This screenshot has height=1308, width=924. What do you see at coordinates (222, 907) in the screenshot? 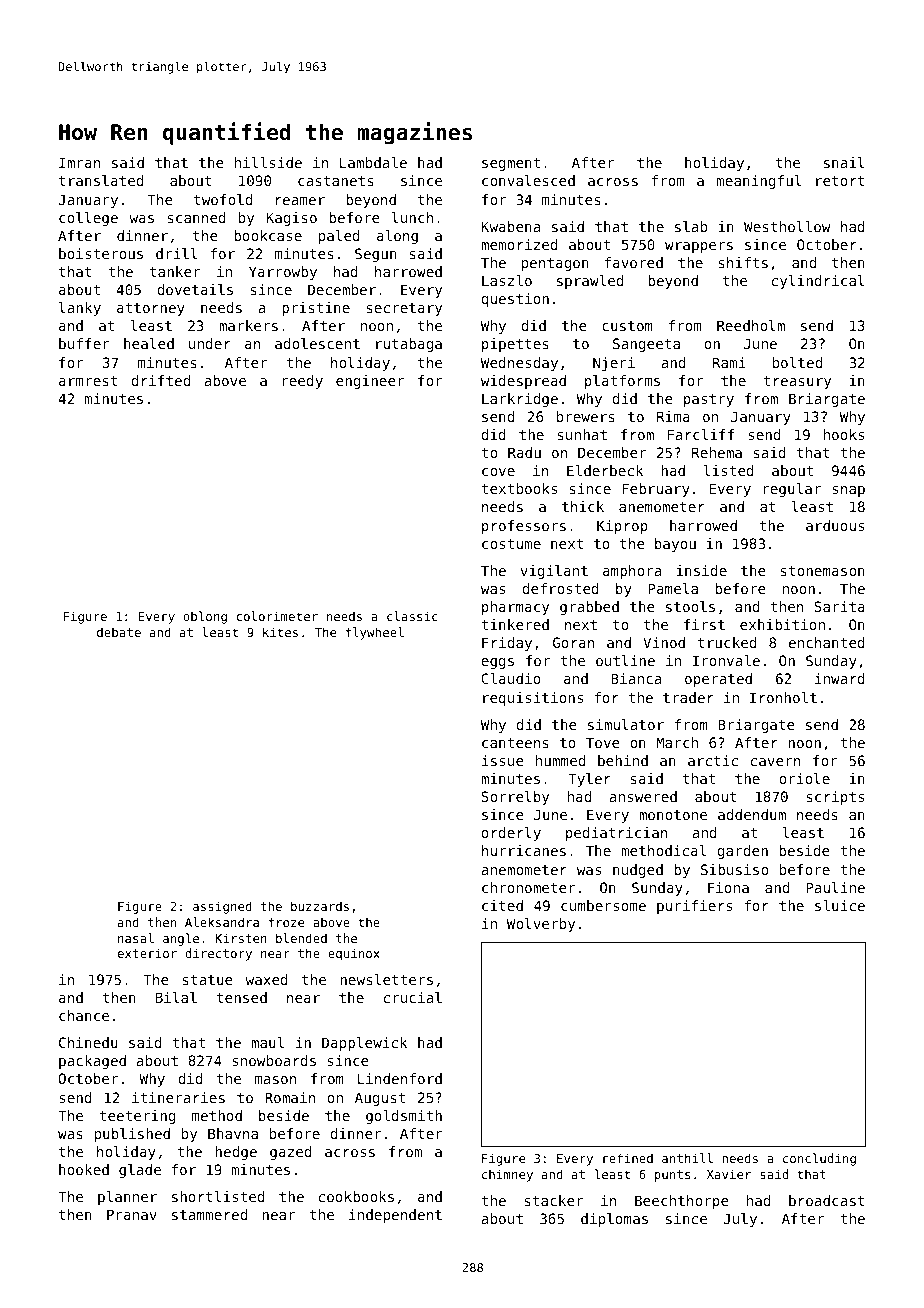
I see `assigned` at bounding box center [222, 907].
